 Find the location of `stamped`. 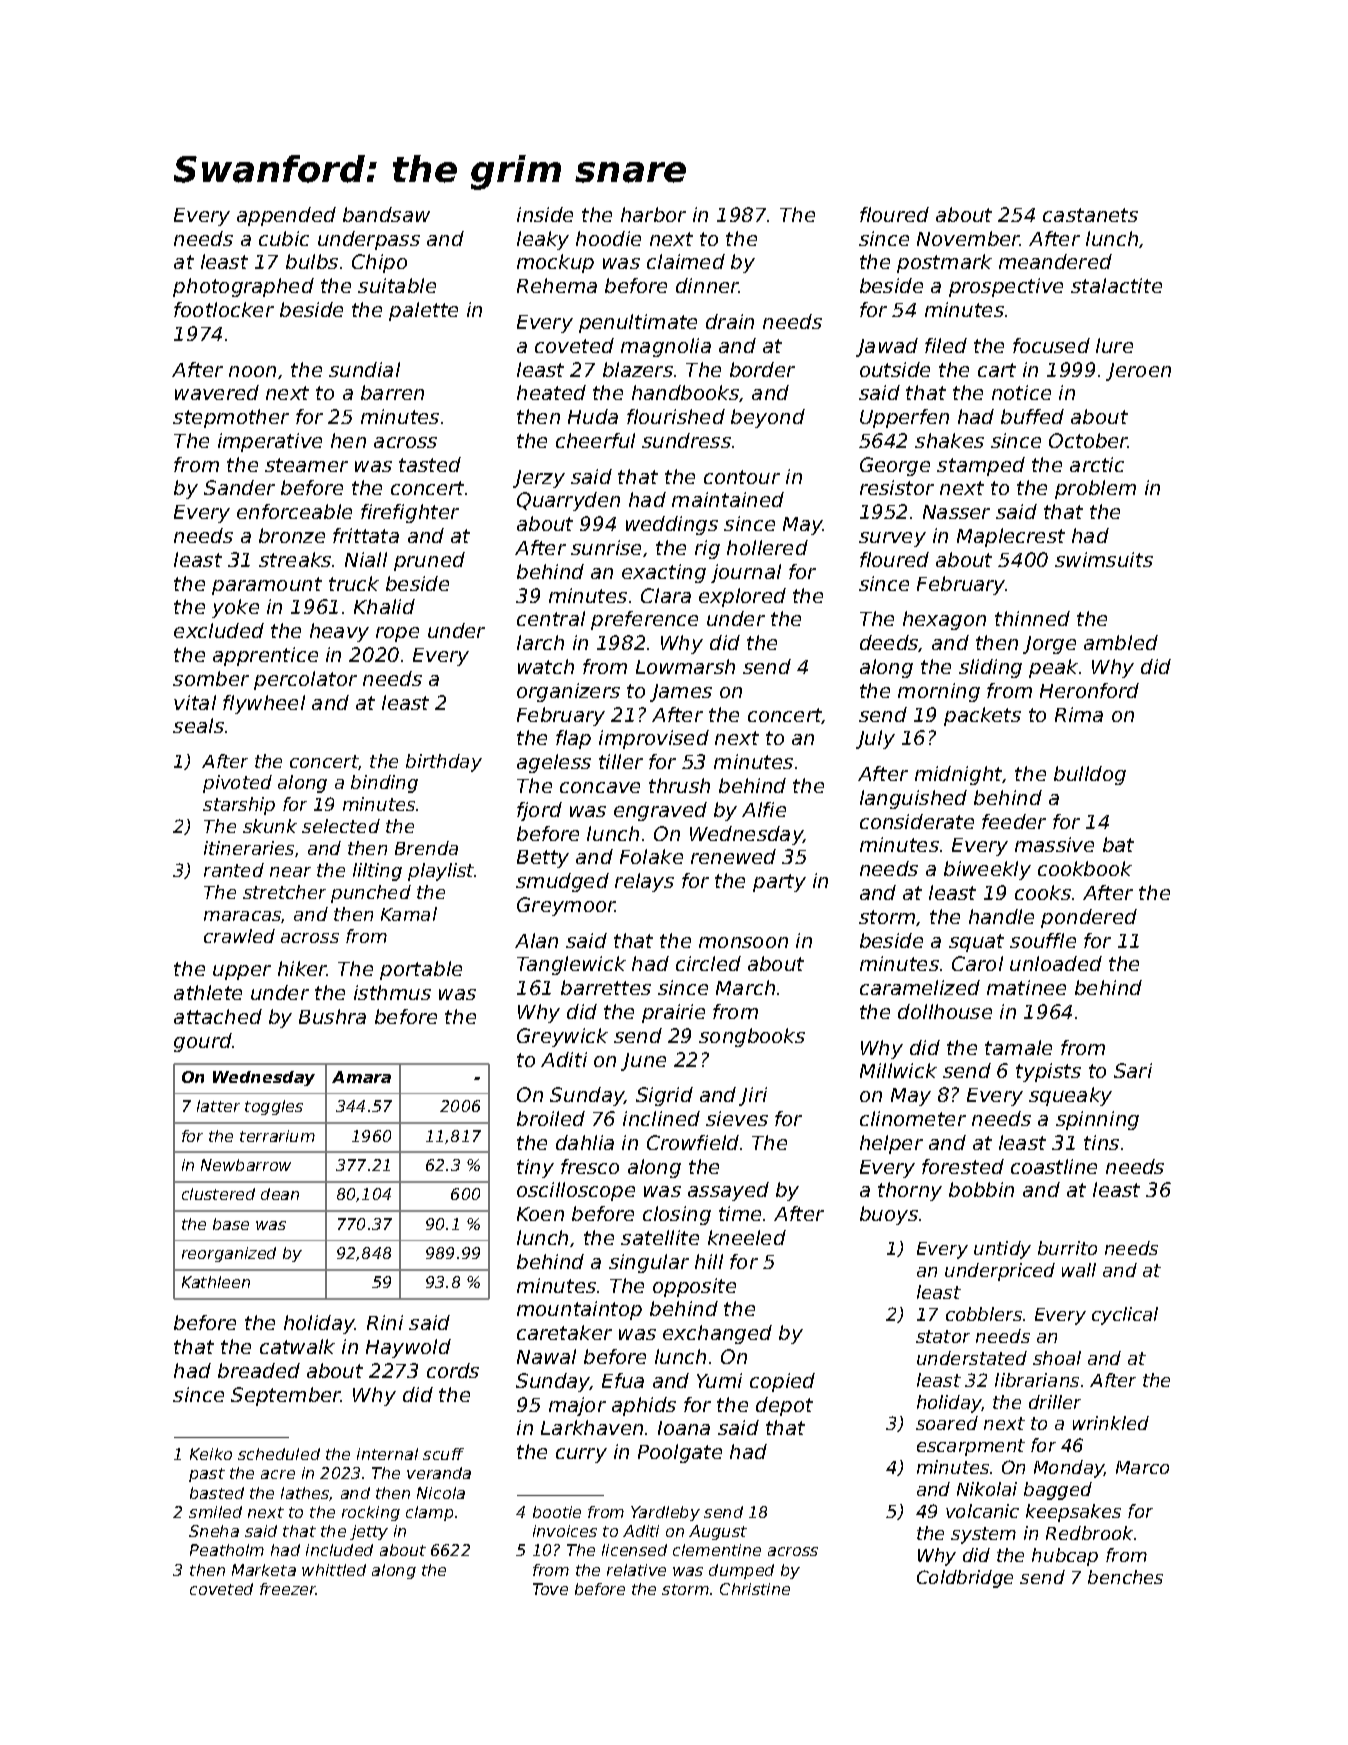

stamped is located at coordinates (981, 466).
